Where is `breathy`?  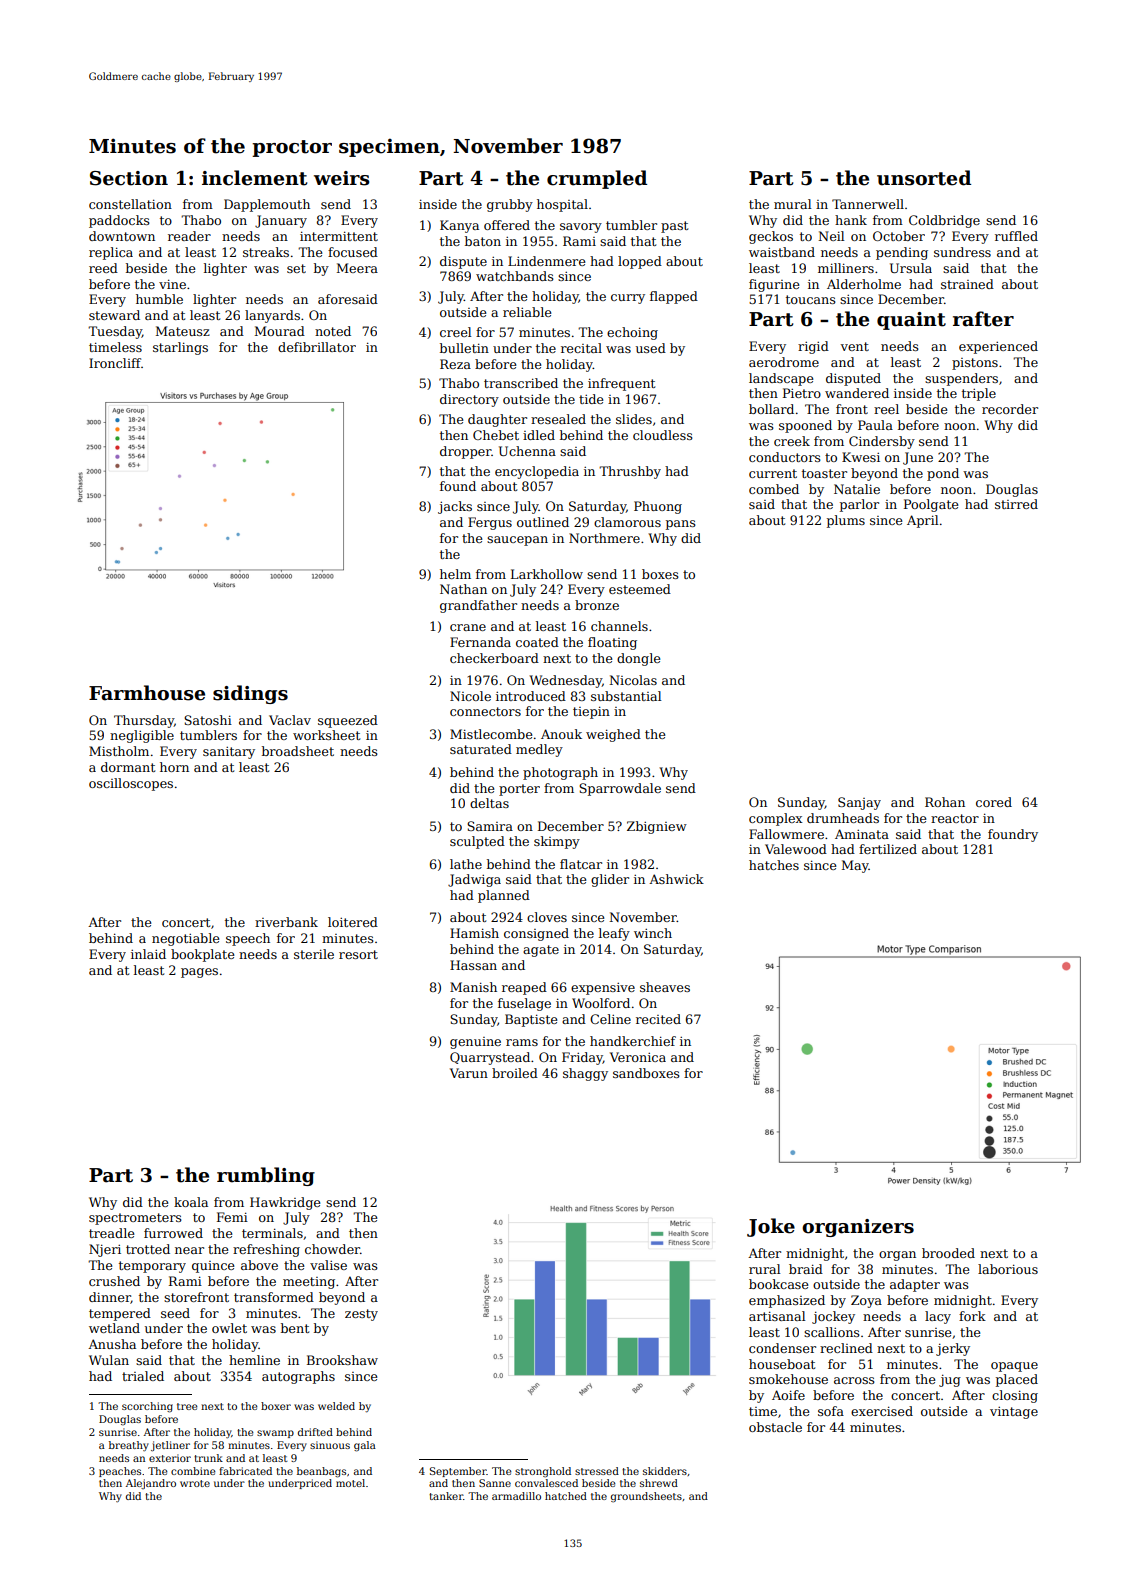
breathy is located at coordinates (129, 1446).
